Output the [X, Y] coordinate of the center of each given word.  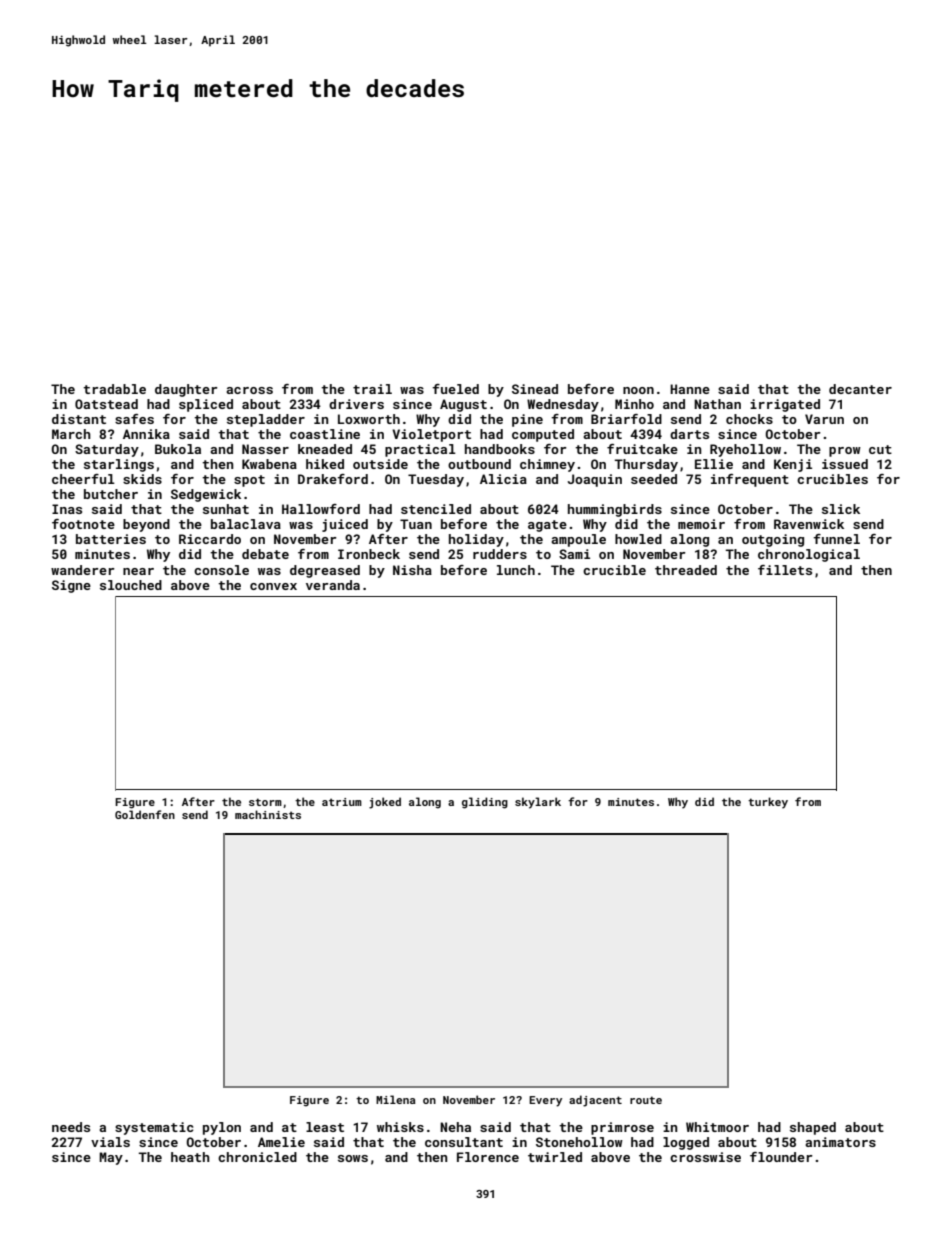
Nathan [717, 404]
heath [190, 1157]
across [249, 390]
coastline [325, 434]
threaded [686, 570]
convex [273, 586]
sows [353, 1158]
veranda [333, 585]
